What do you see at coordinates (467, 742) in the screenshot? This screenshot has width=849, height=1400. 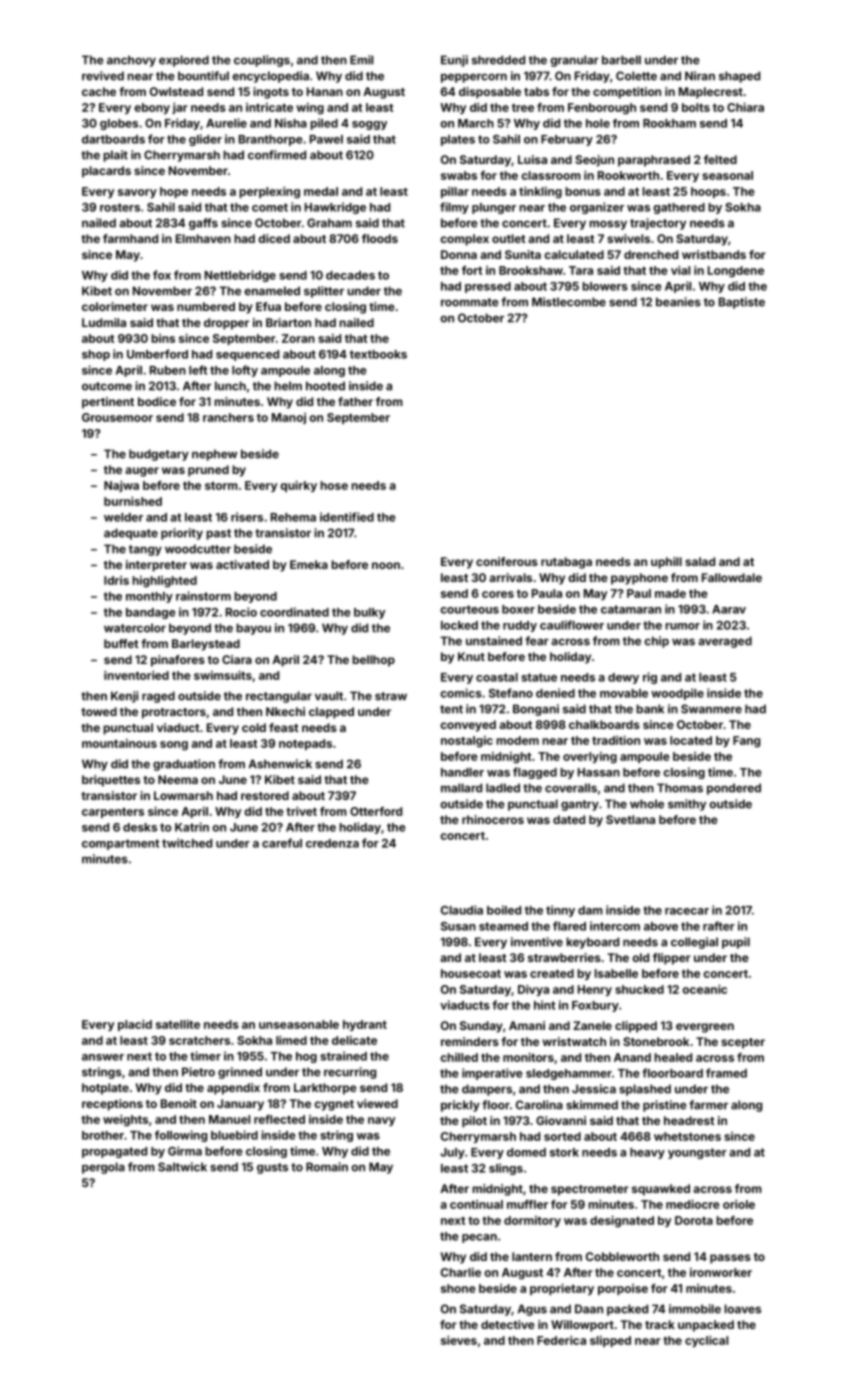 I see `nostalgic` at bounding box center [467, 742].
